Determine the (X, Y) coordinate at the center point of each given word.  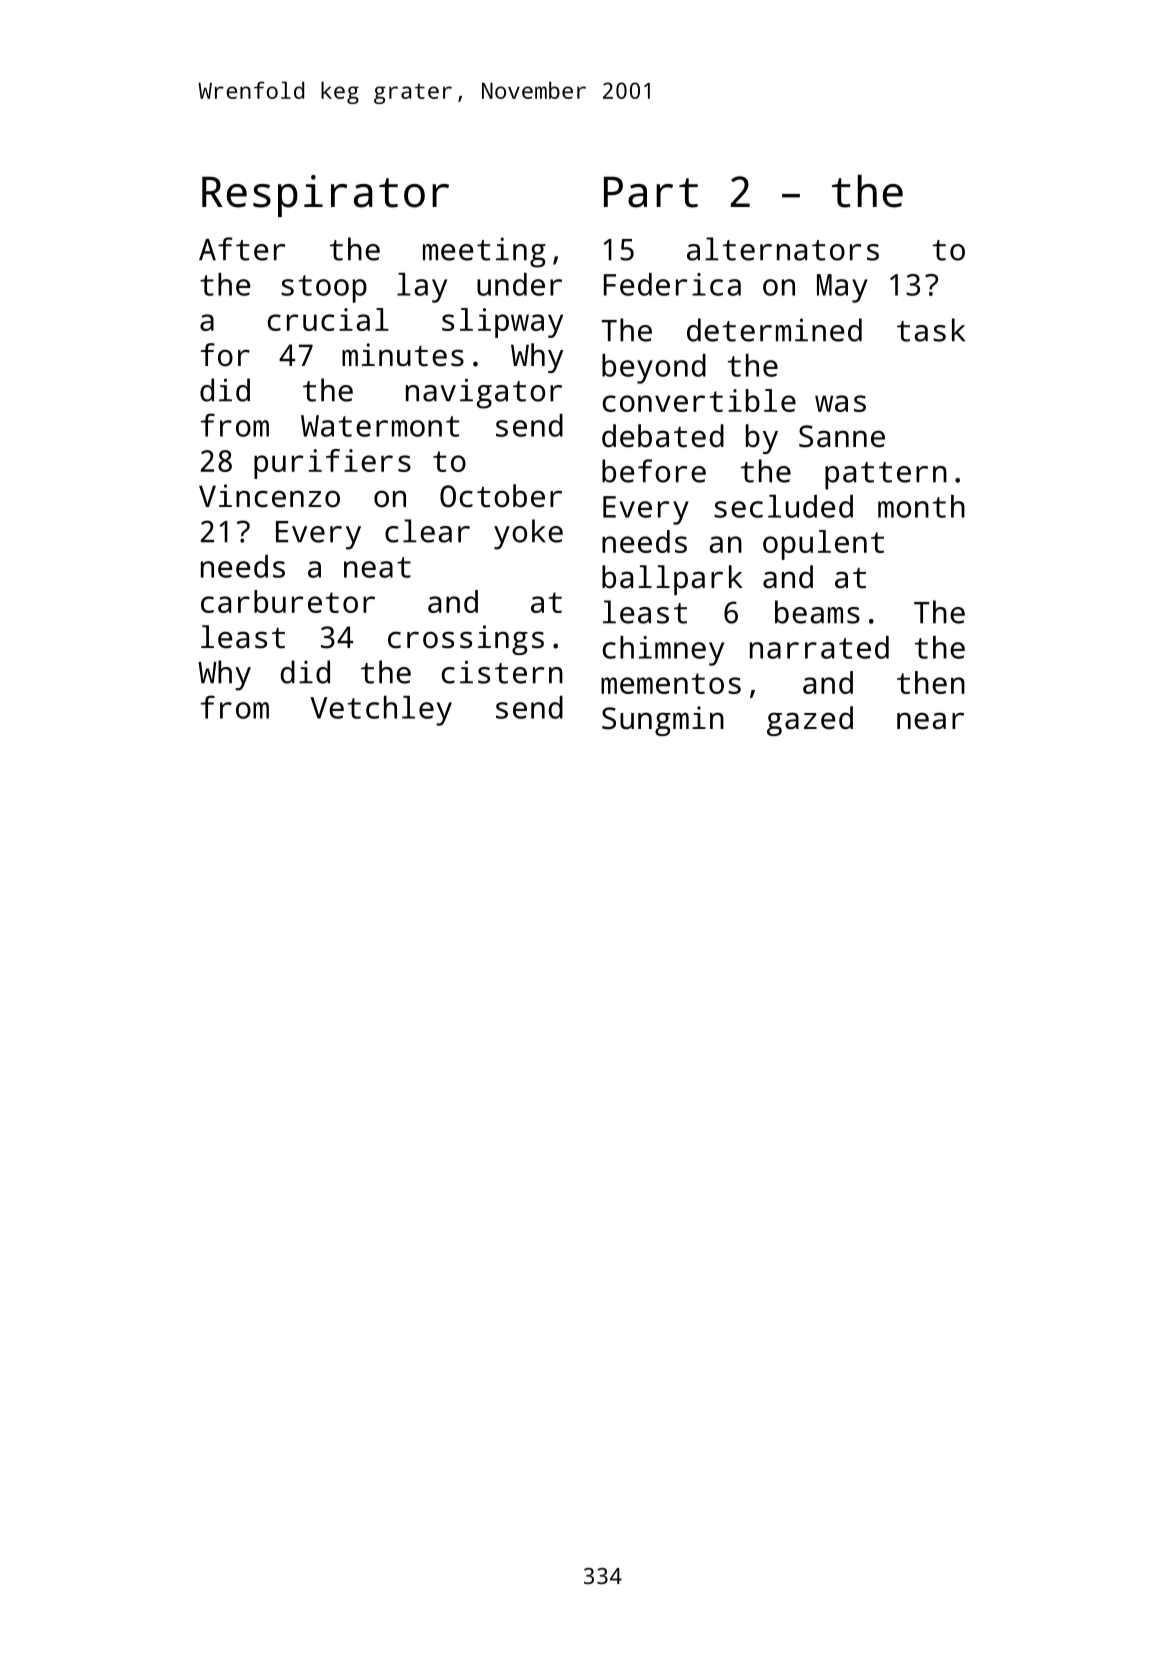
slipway (502, 323)
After (242, 249)
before (654, 471)
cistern (502, 672)
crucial (328, 319)
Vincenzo (269, 496)
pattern (886, 476)
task (931, 330)
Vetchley (381, 711)
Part (651, 192)
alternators (783, 249)
